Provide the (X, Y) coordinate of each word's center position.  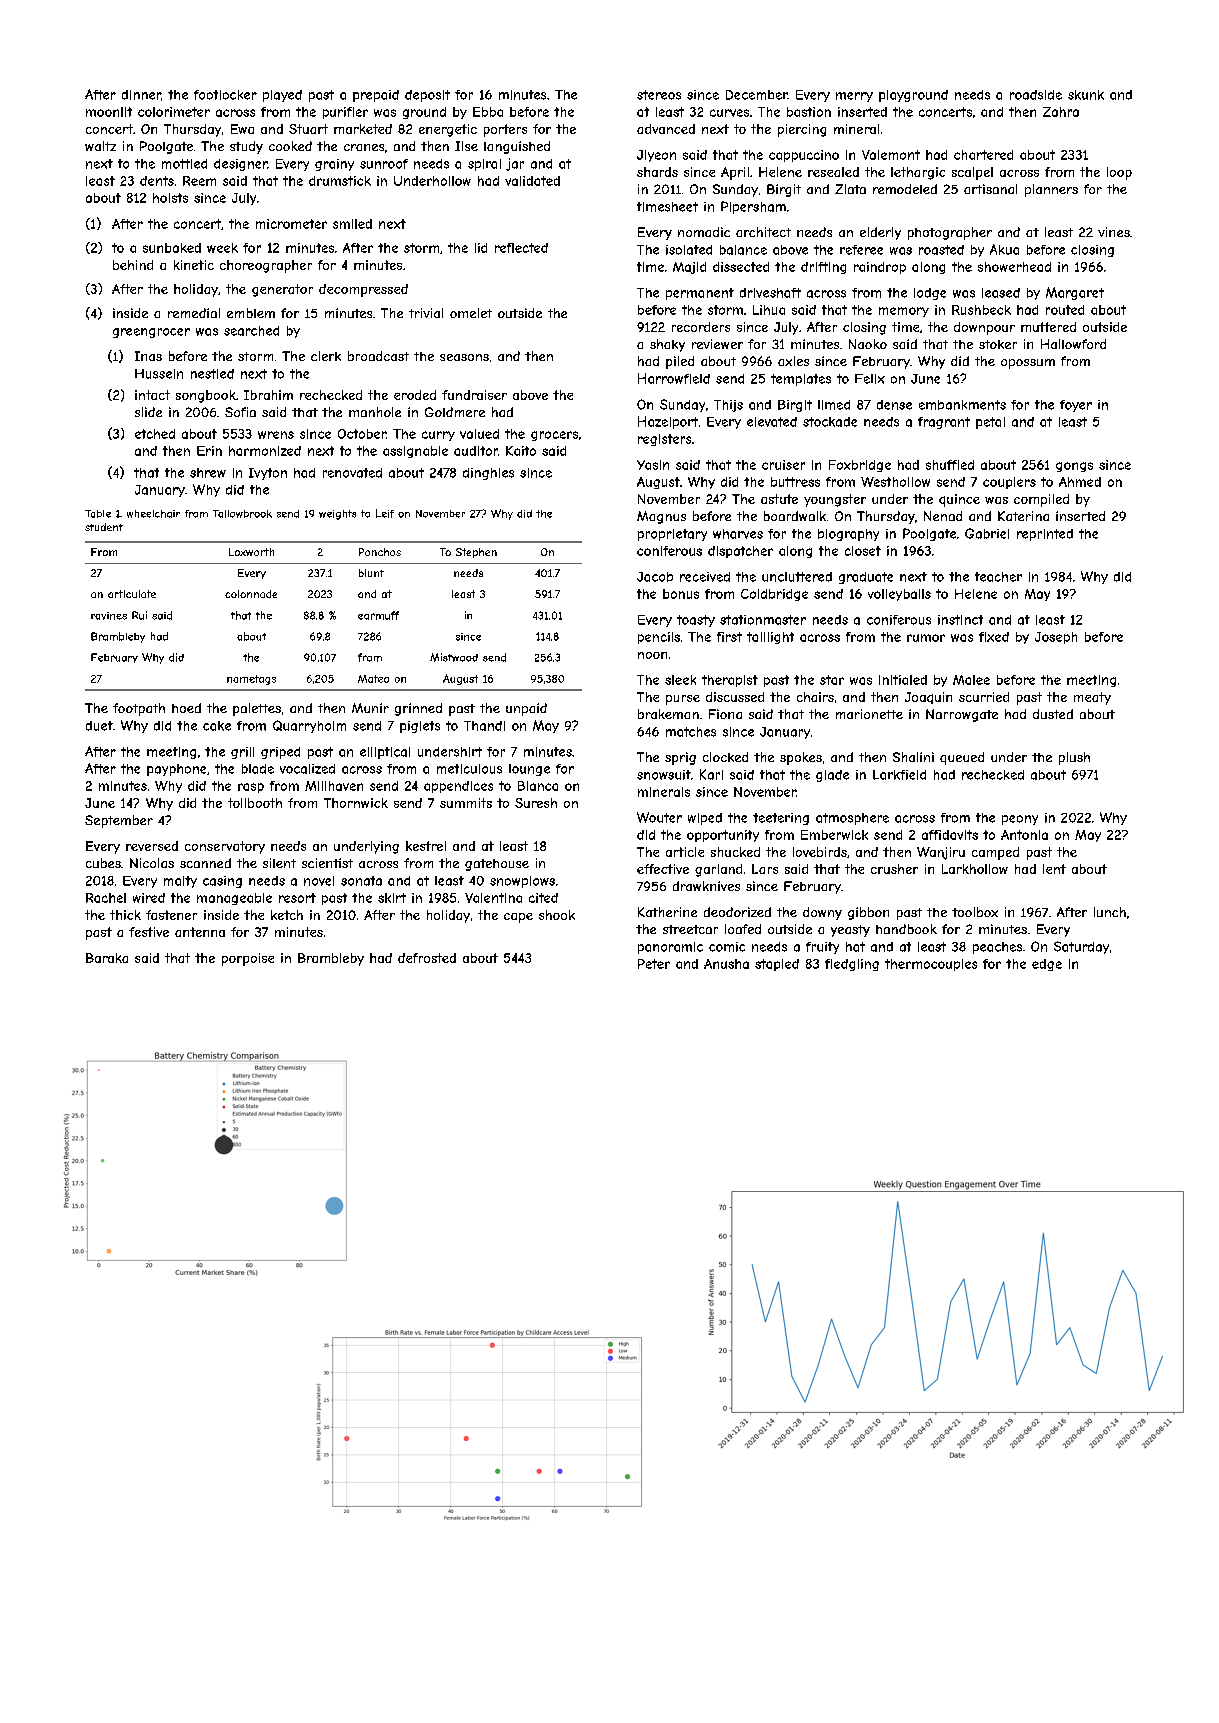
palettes (257, 709)
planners (1051, 190)
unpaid (526, 709)
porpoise (248, 959)
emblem (251, 313)
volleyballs (899, 595)
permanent (700, 294)
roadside (1036, 95)
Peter (654, 964)
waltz (100, 146)
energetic (448, 130)
